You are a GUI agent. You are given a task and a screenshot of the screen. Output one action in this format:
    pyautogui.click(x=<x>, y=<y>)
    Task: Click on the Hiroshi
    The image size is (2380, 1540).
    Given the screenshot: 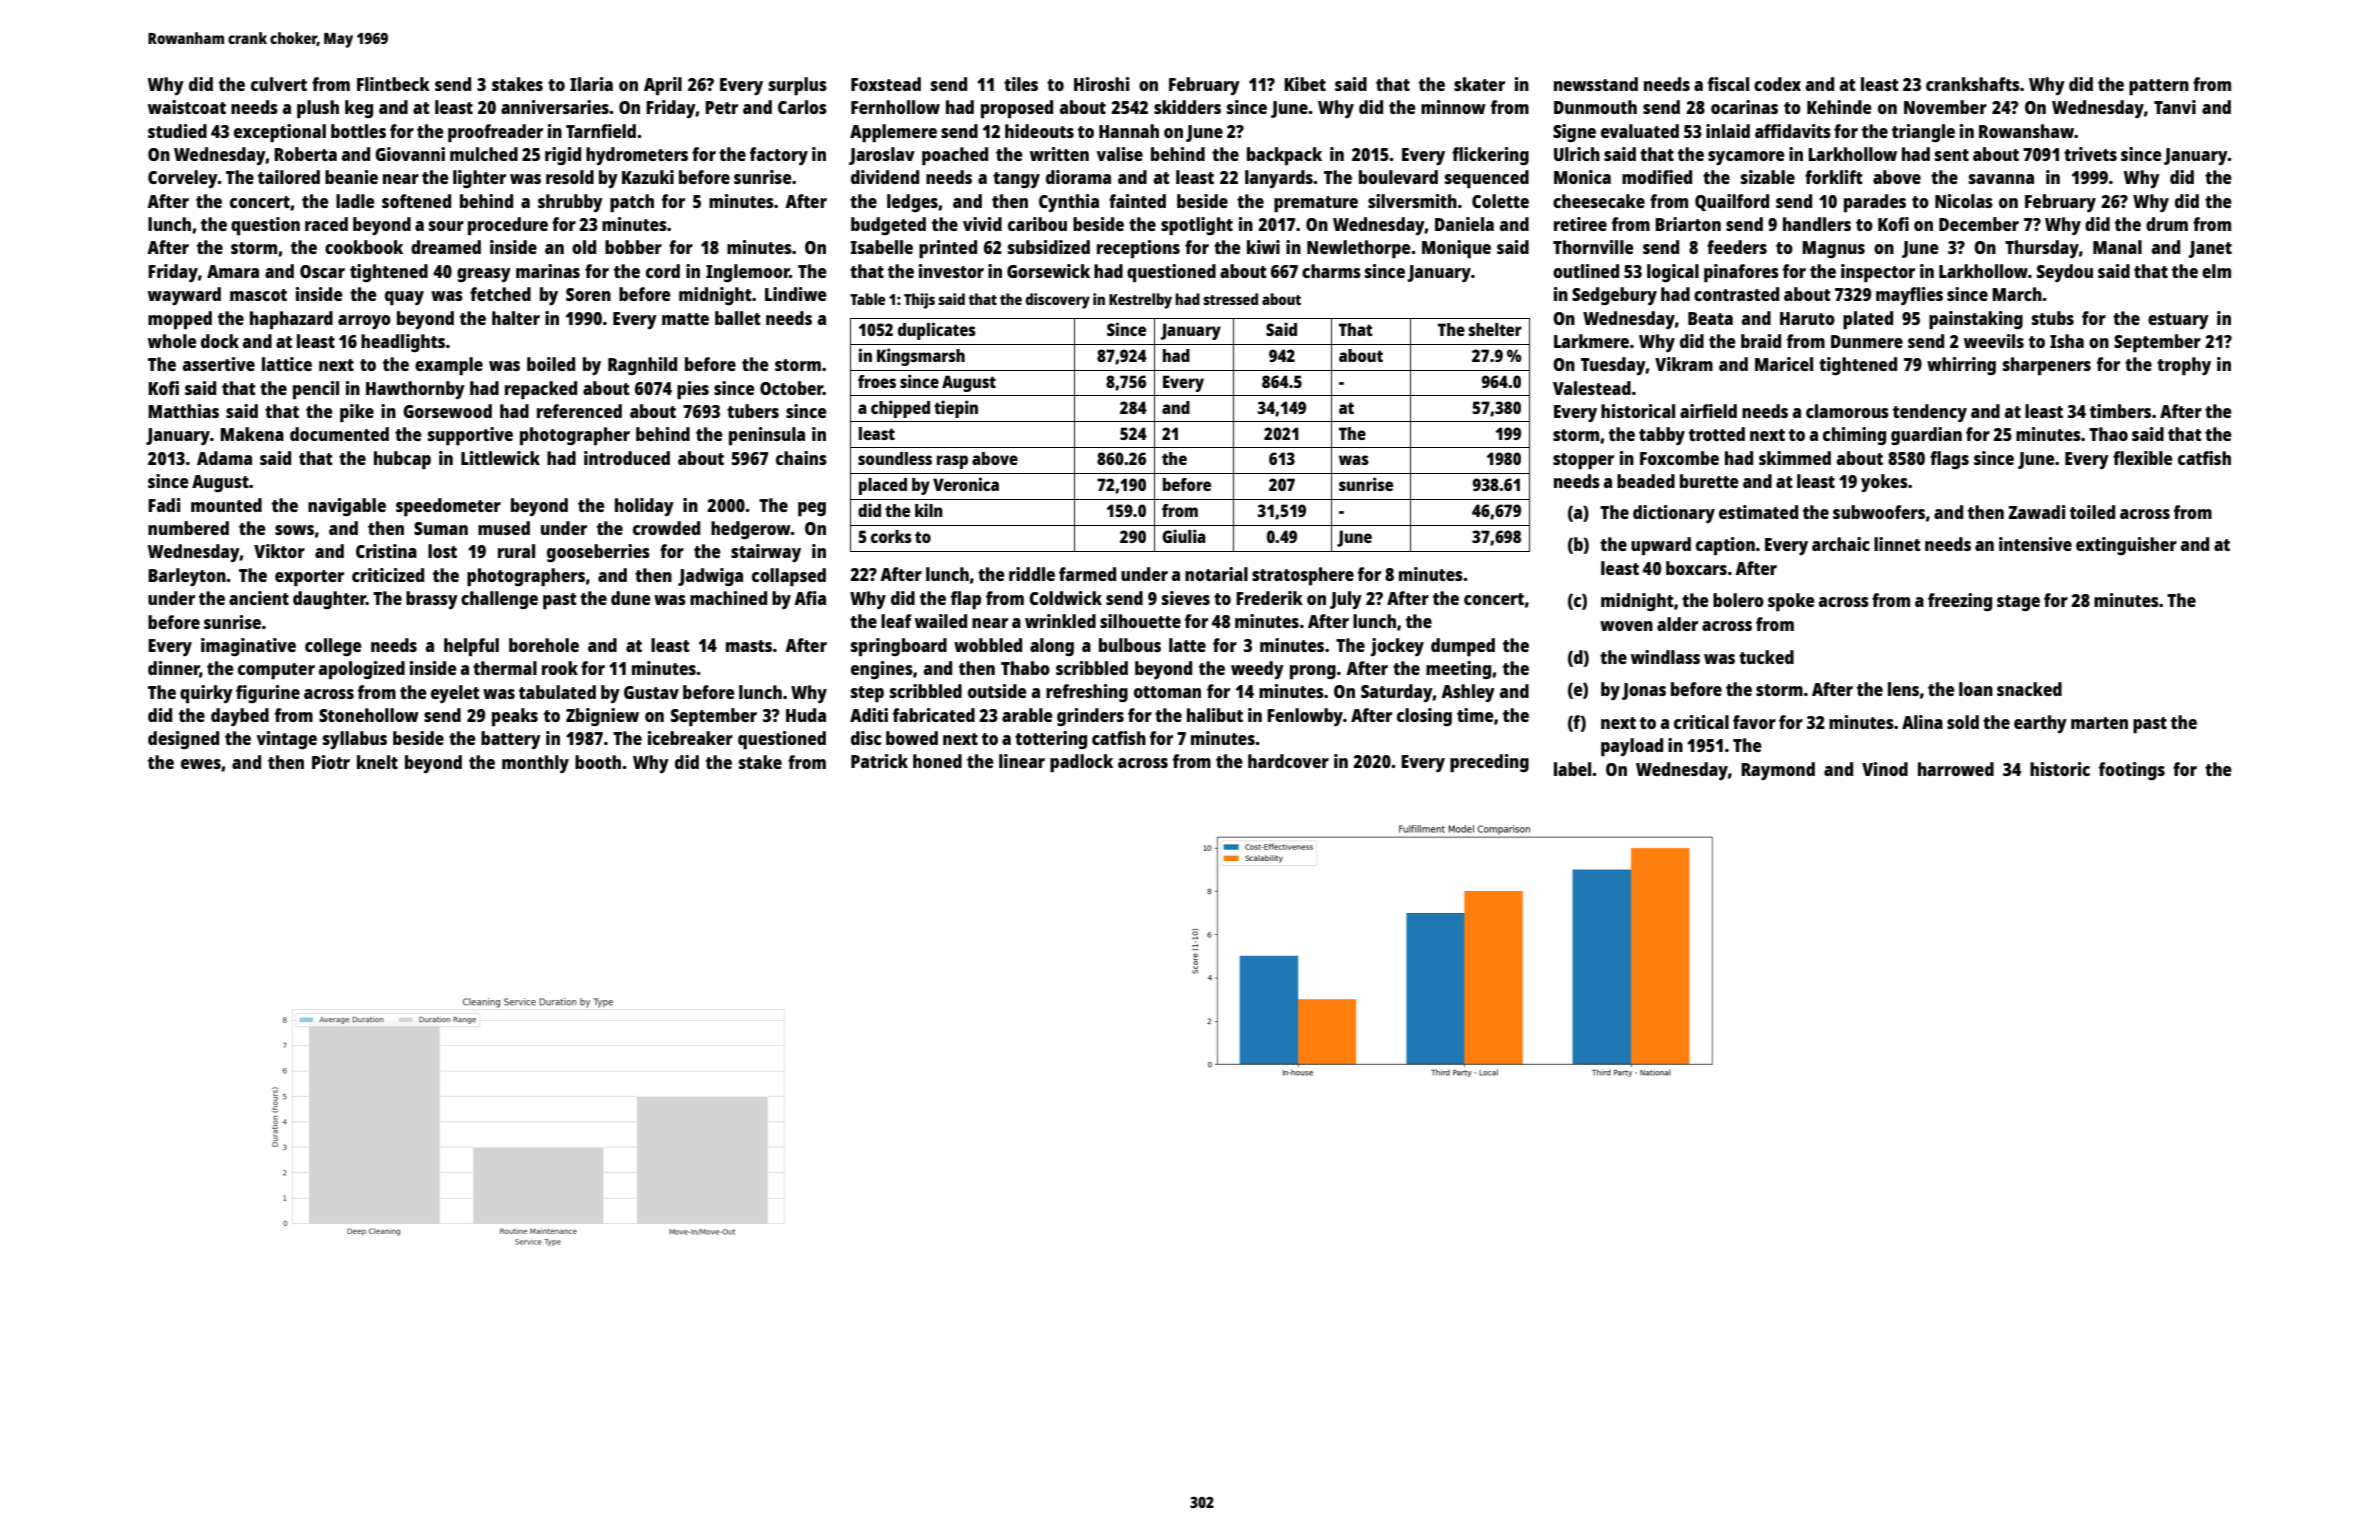 What is the action you would take?
    pyautogui.click(x=1102, y=84)
